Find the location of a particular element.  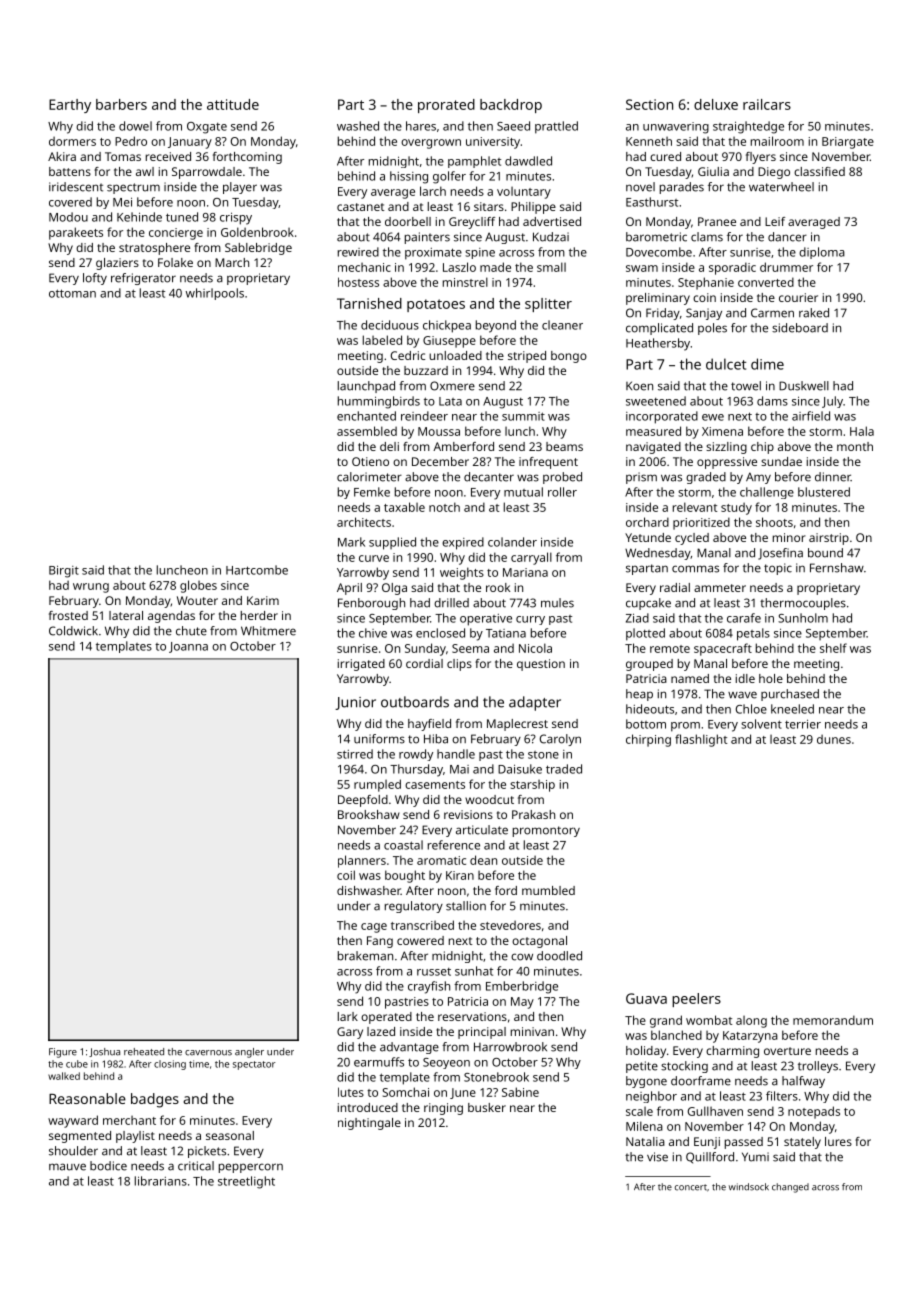

barbers is located at coordinates (121, 104).
